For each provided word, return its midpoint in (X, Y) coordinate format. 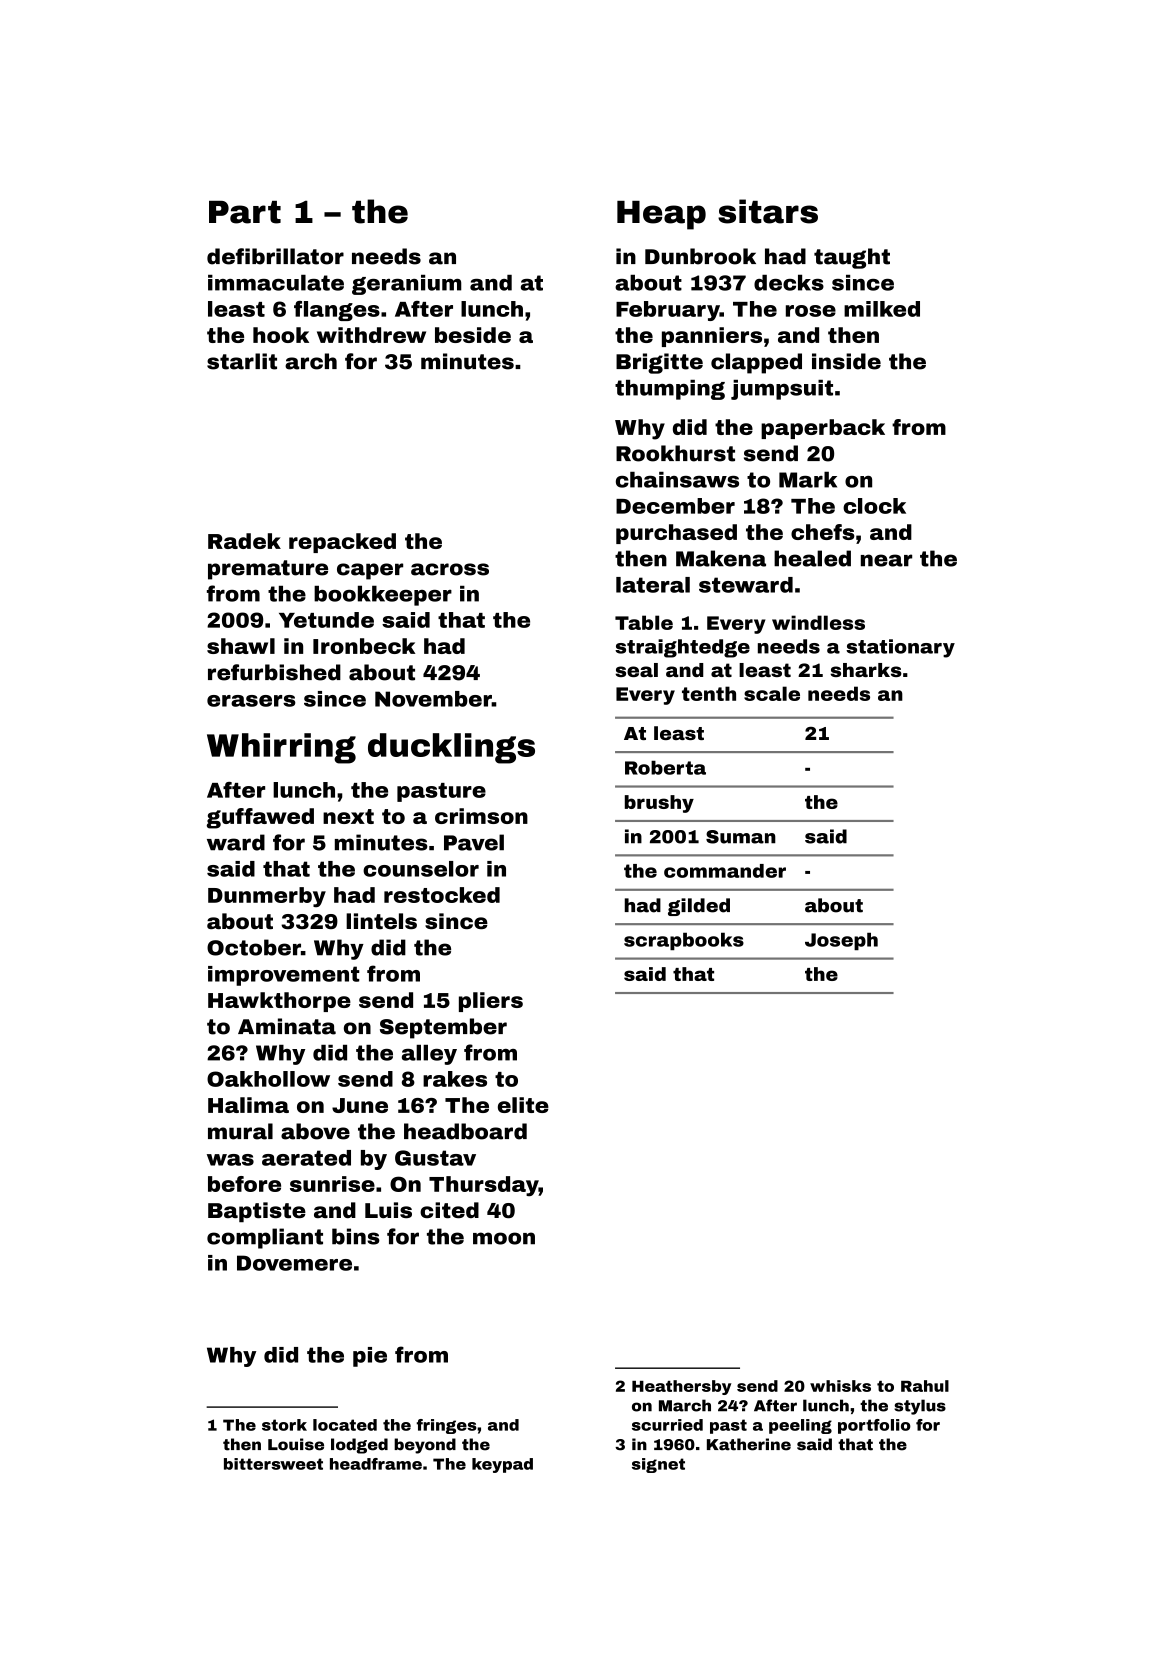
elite (523, 1105)
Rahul (925, 1386)
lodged (359, 1446)
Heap (661, 215)
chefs (823, 532)
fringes (446, 1426)
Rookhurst (675, 453)
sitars (768, 211)
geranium (407, 285)
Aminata (287, 1026)
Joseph (841, 941)
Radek (244, 541)
